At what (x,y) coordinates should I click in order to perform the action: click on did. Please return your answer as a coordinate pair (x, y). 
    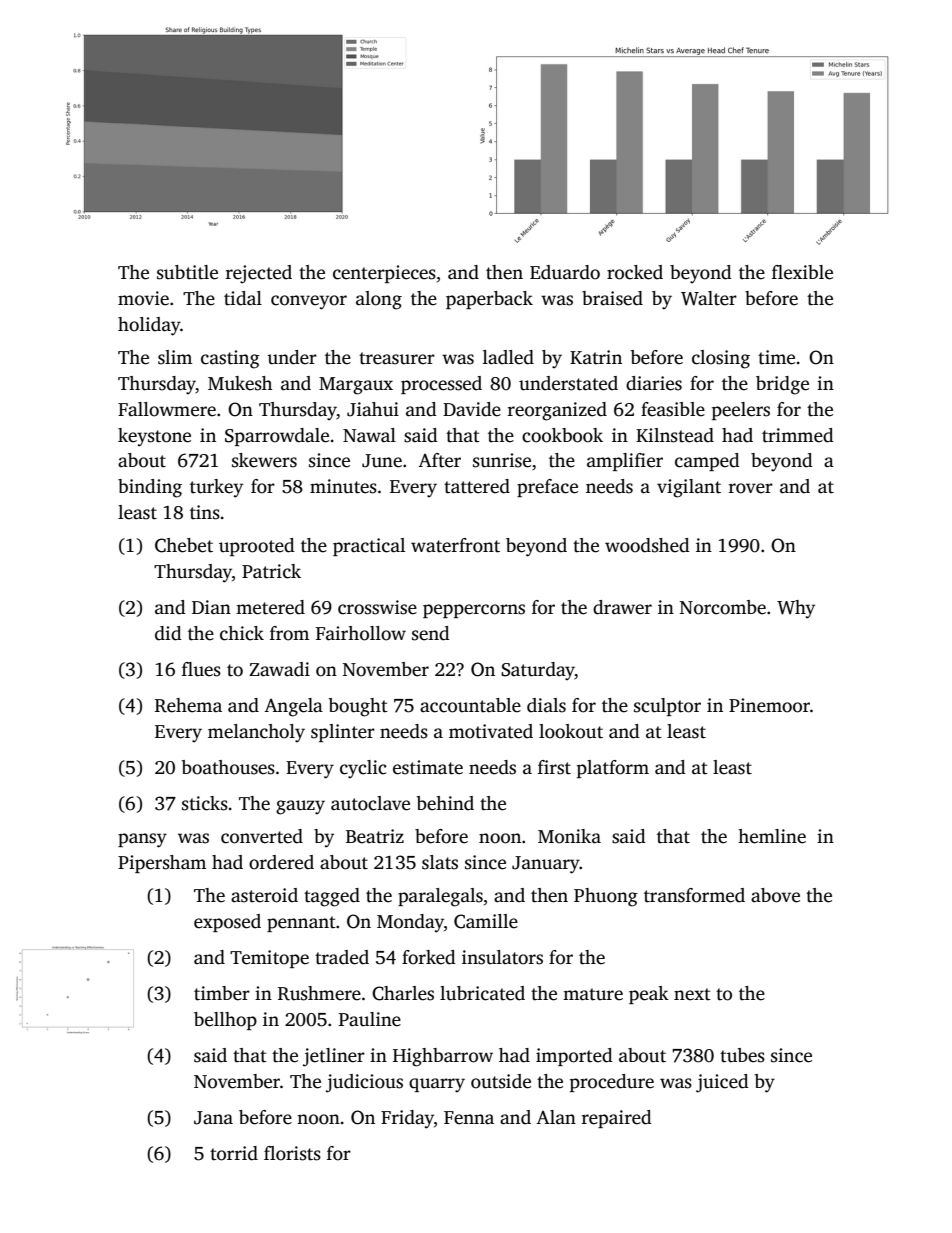
    Looking at the image, I should click on (168, 633).
